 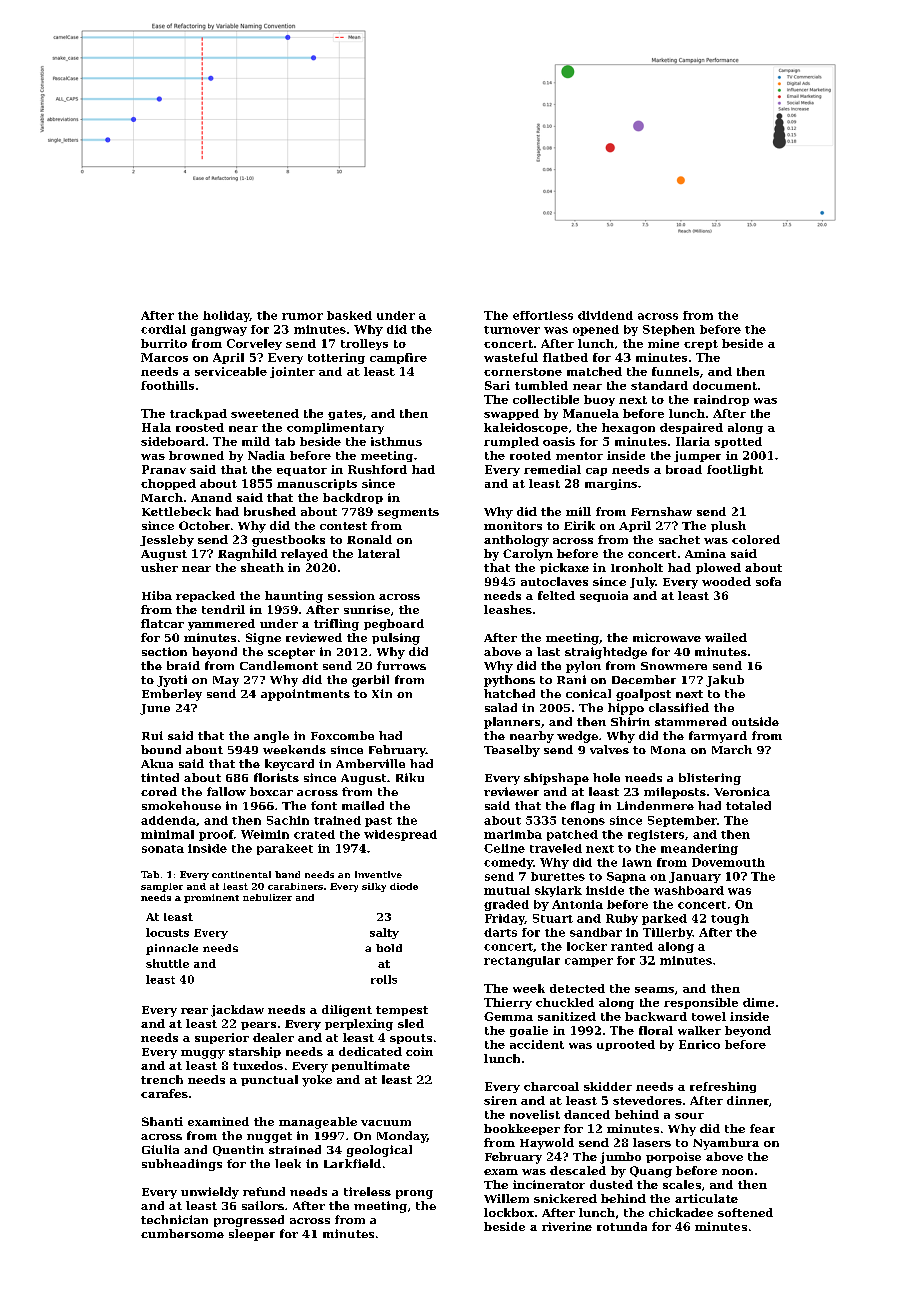 I want to click on cornerstone, so click(x=523, y=372).
